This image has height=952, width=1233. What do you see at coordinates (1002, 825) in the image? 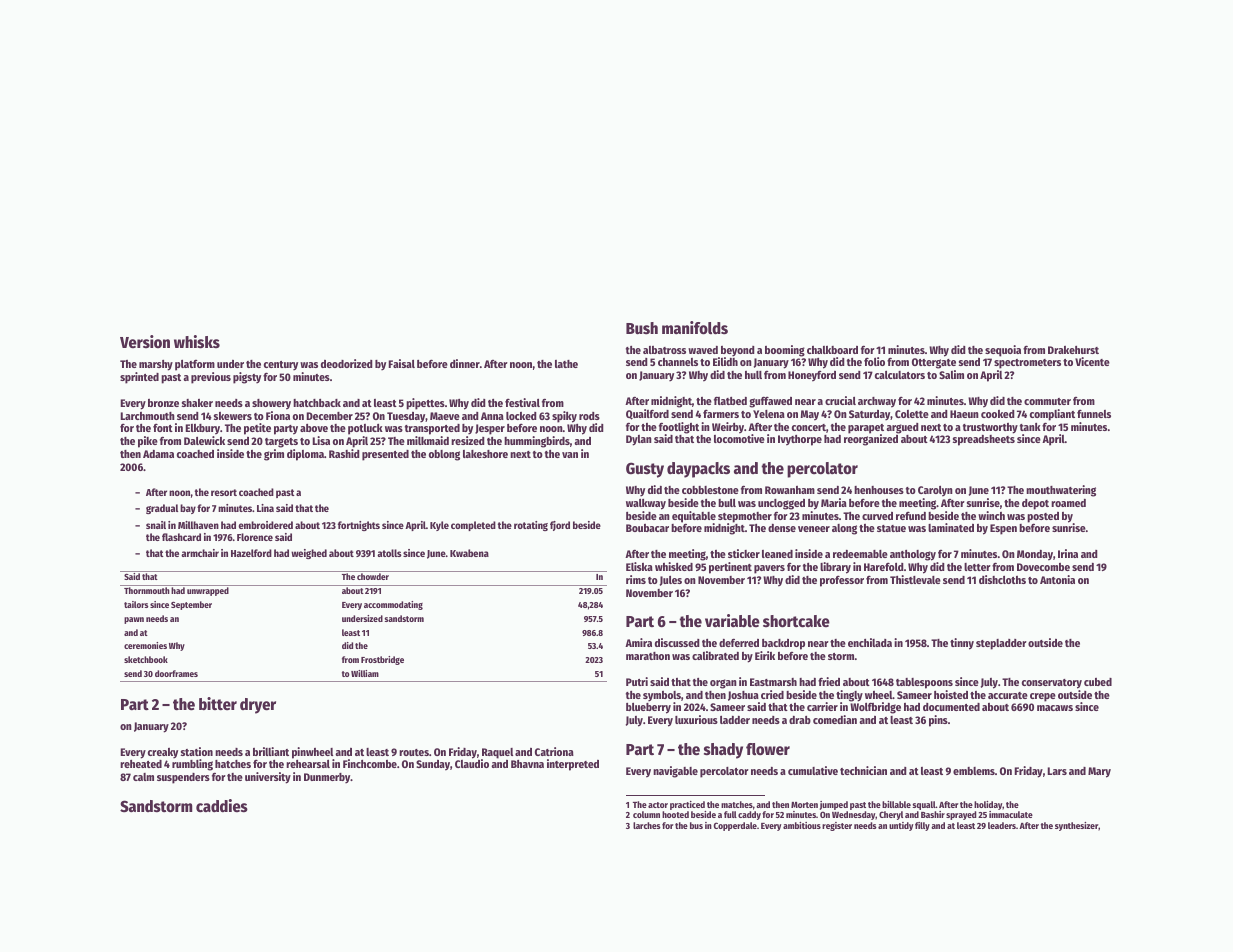
I see `leaders` at bounding box center [1002, 825].
